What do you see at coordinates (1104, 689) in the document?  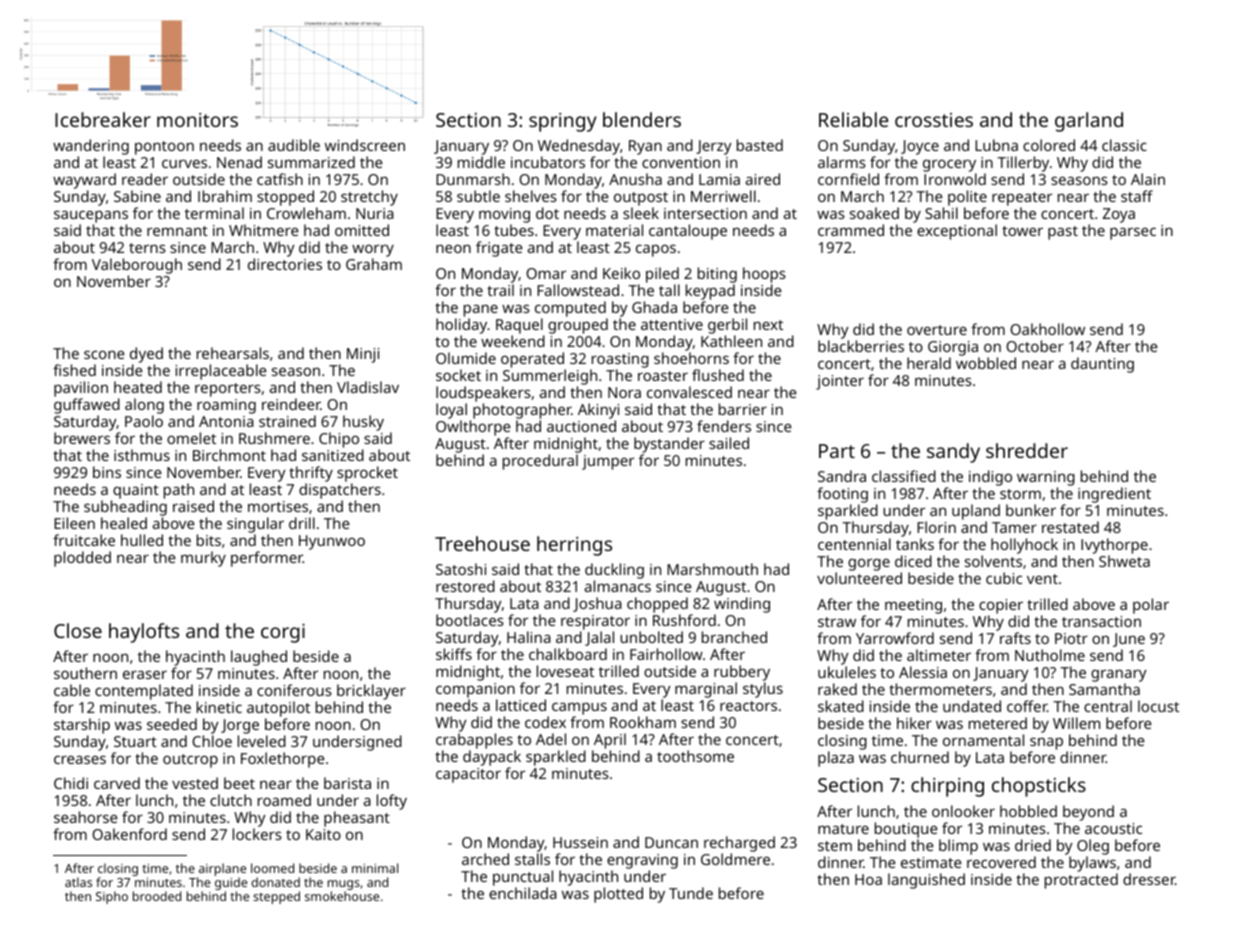 I see `Samantha` at bounding box center [1104, 689].
